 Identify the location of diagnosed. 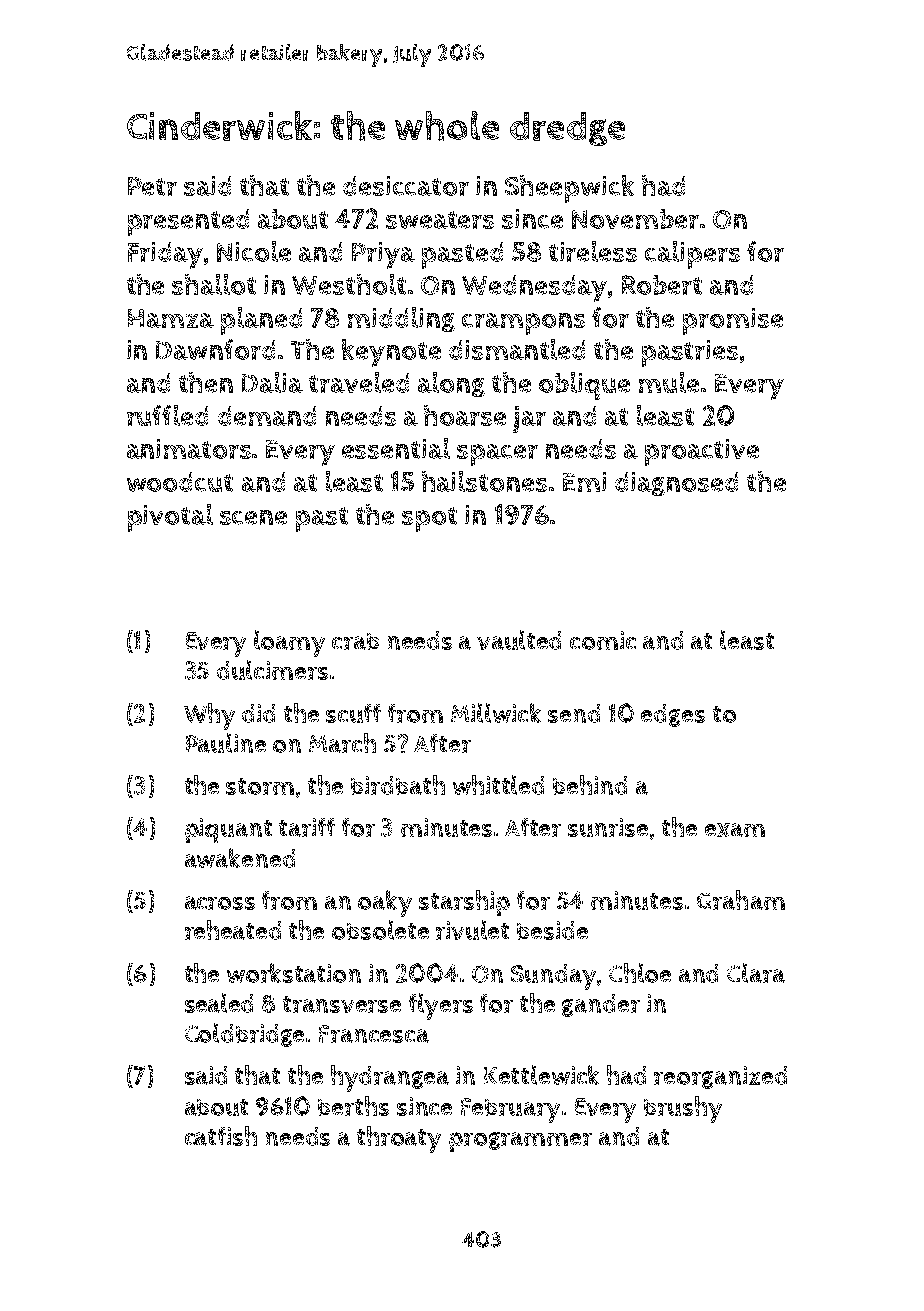
(676, 484).
